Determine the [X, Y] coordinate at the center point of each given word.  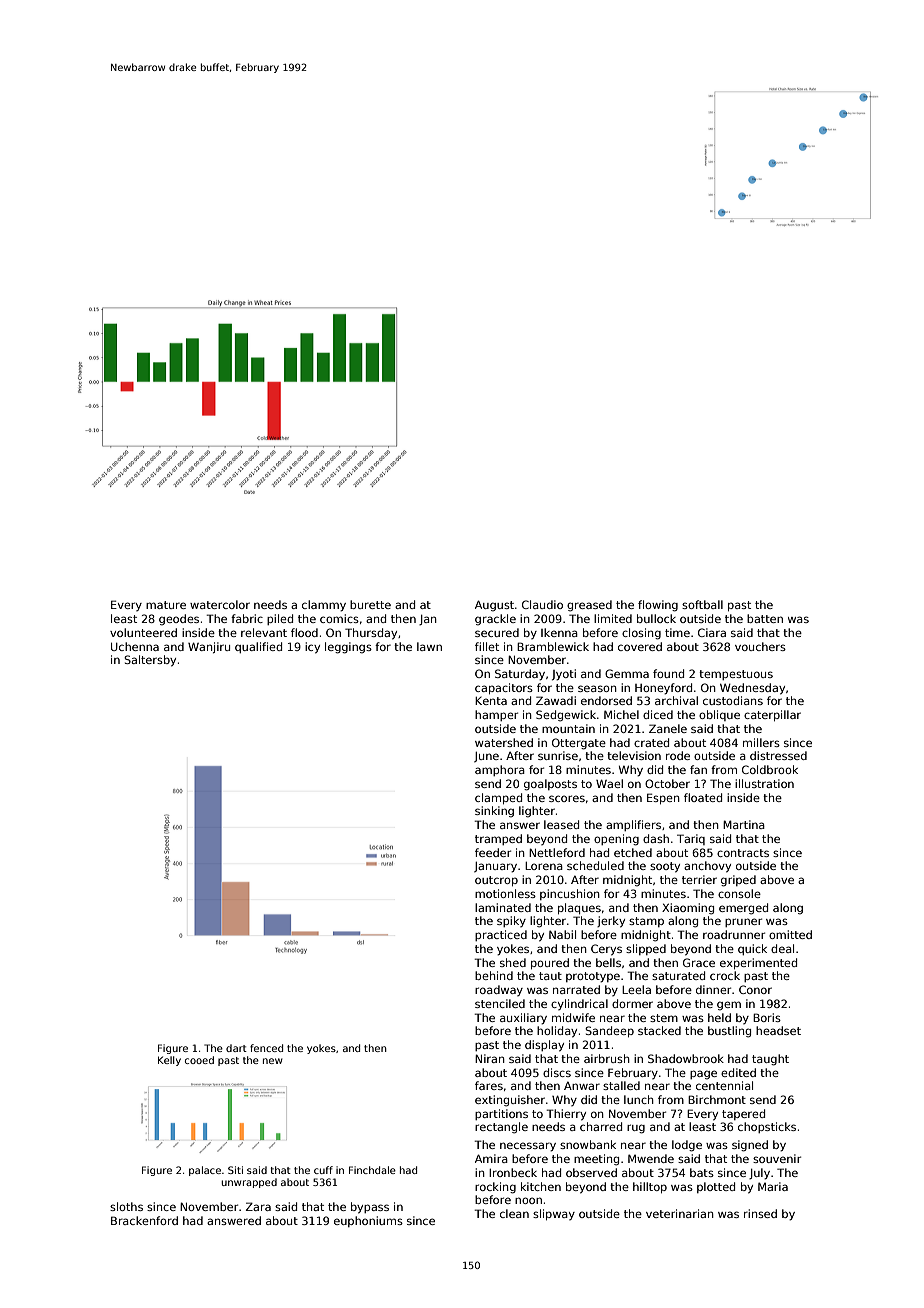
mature [166, 605]
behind [494, 975]
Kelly [169, 1061]
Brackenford [144, 1220]
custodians [733, 700]
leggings [348, 648]
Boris [767, 1017]
